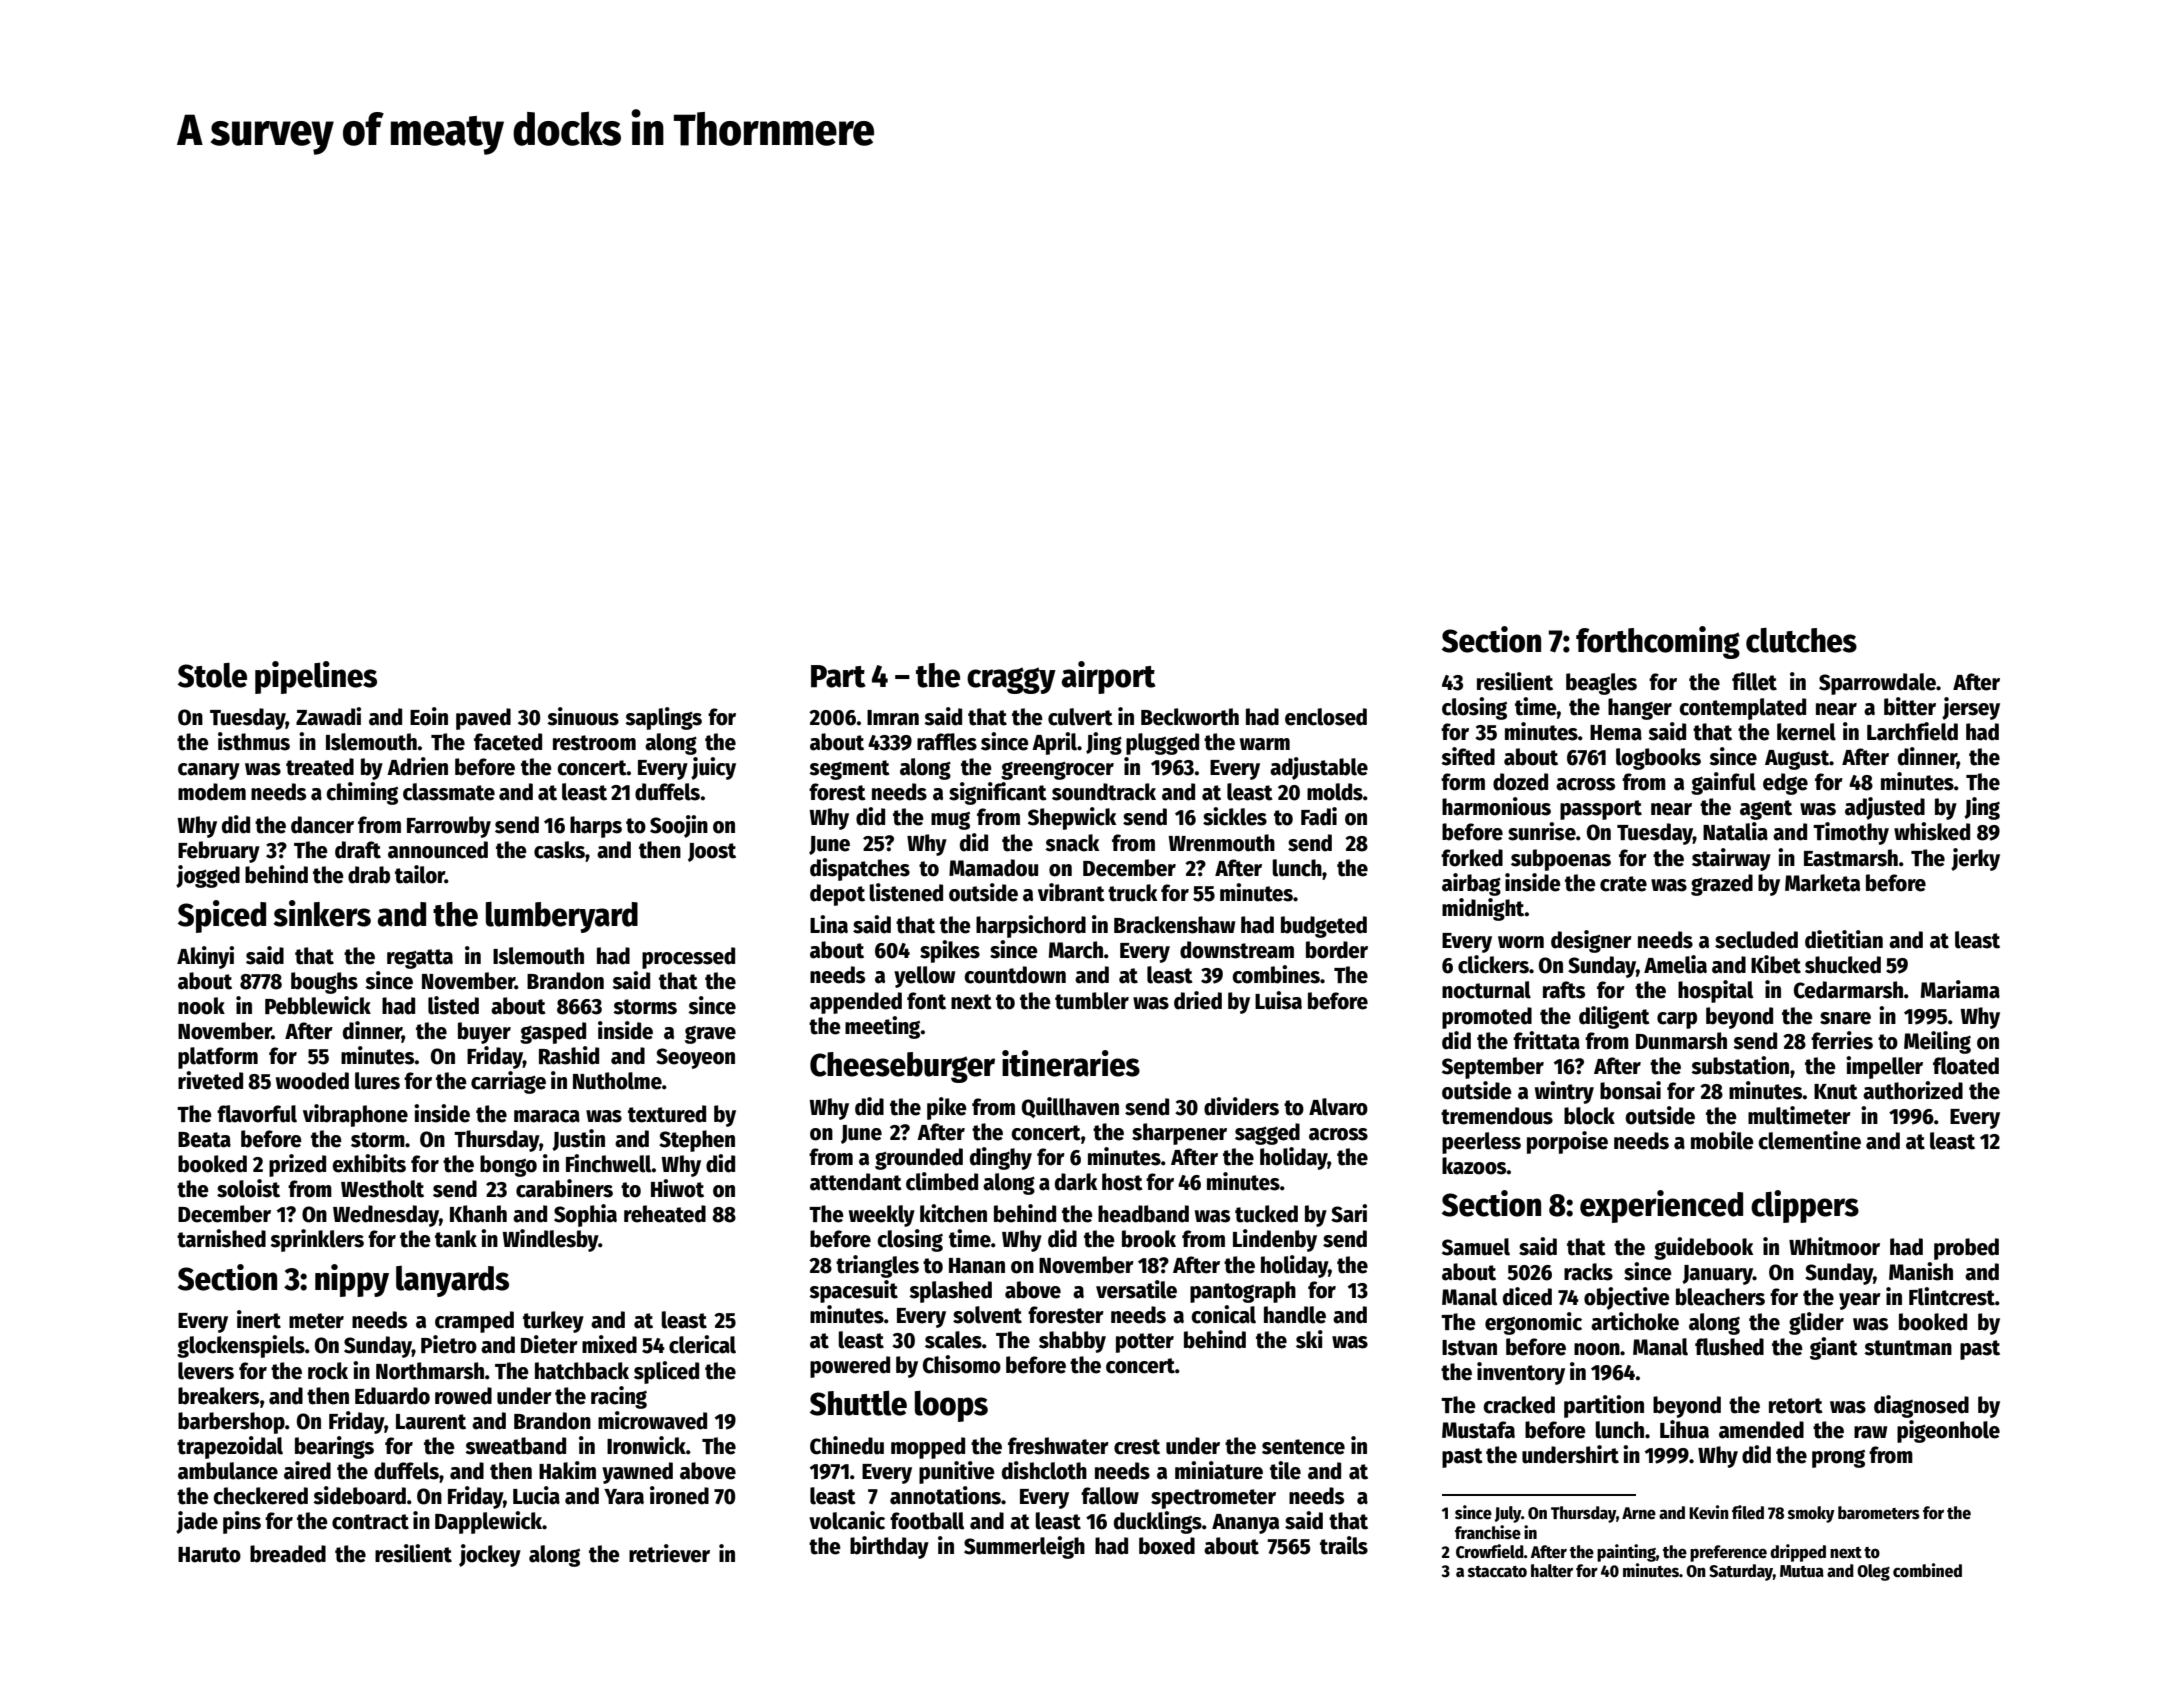 This document has height=1683, width=2178. I want to click on weekly, so click(882, 1216).
